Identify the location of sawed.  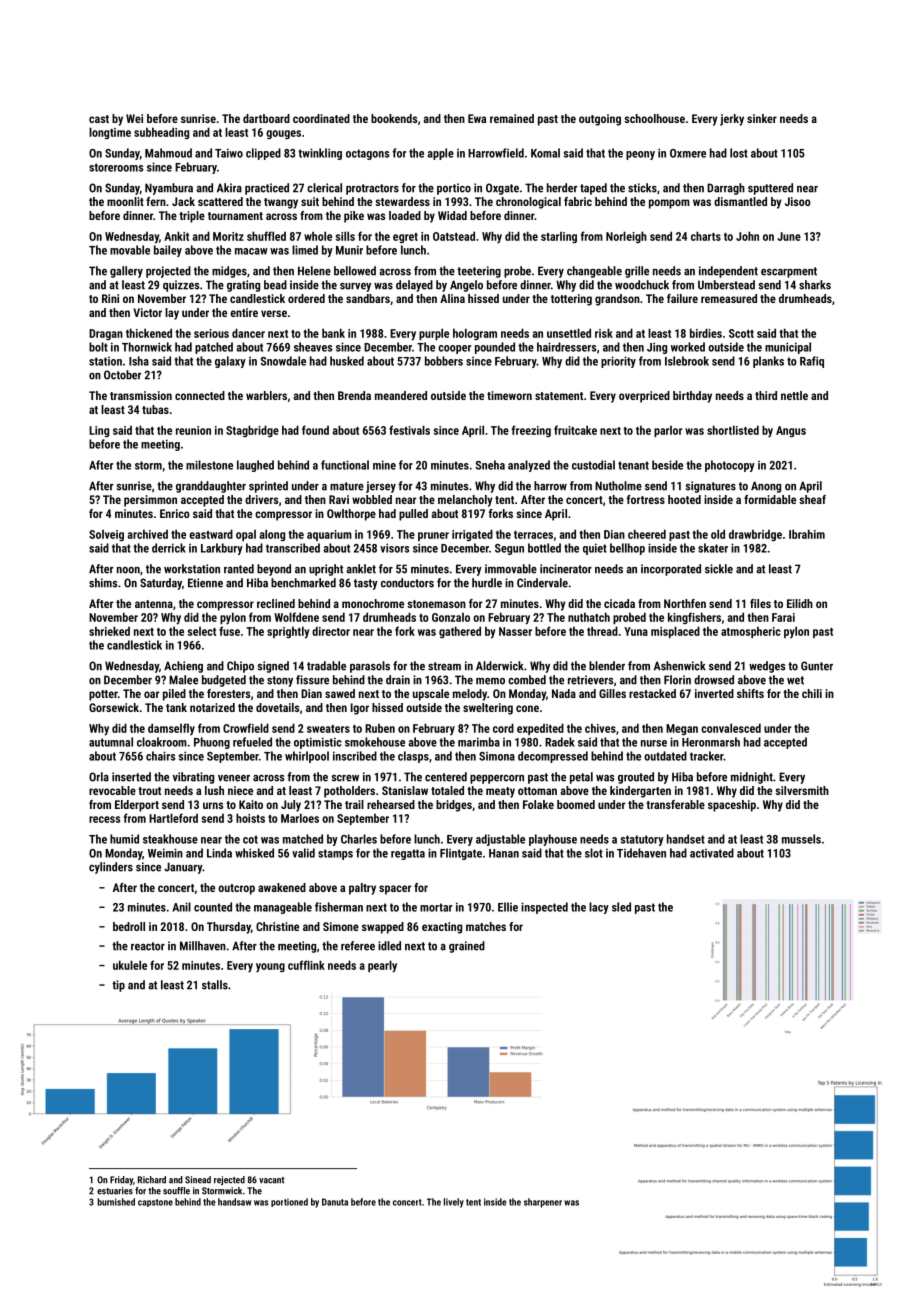
(340, 693).
